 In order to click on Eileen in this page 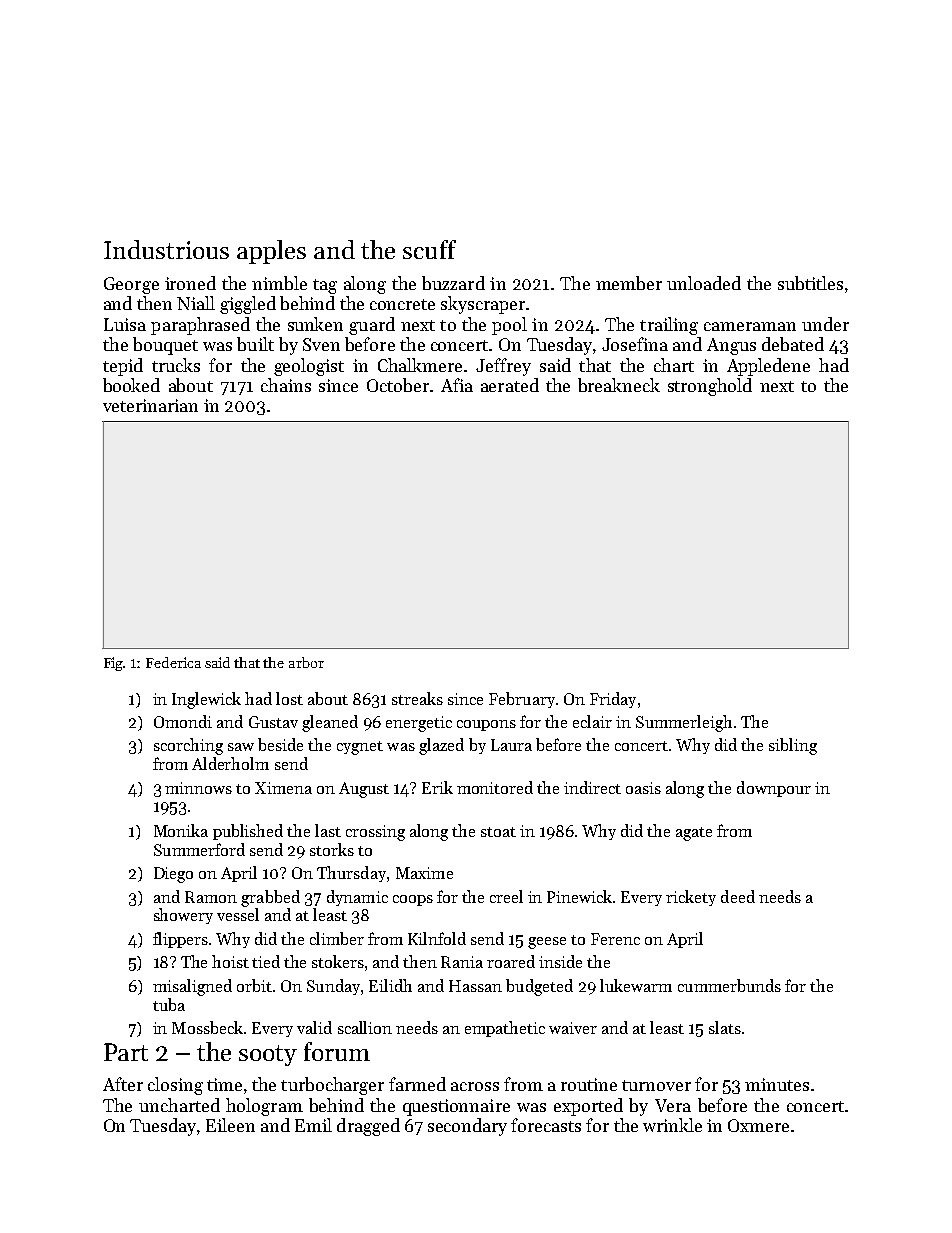, I will do `click(230, 1125)`.
